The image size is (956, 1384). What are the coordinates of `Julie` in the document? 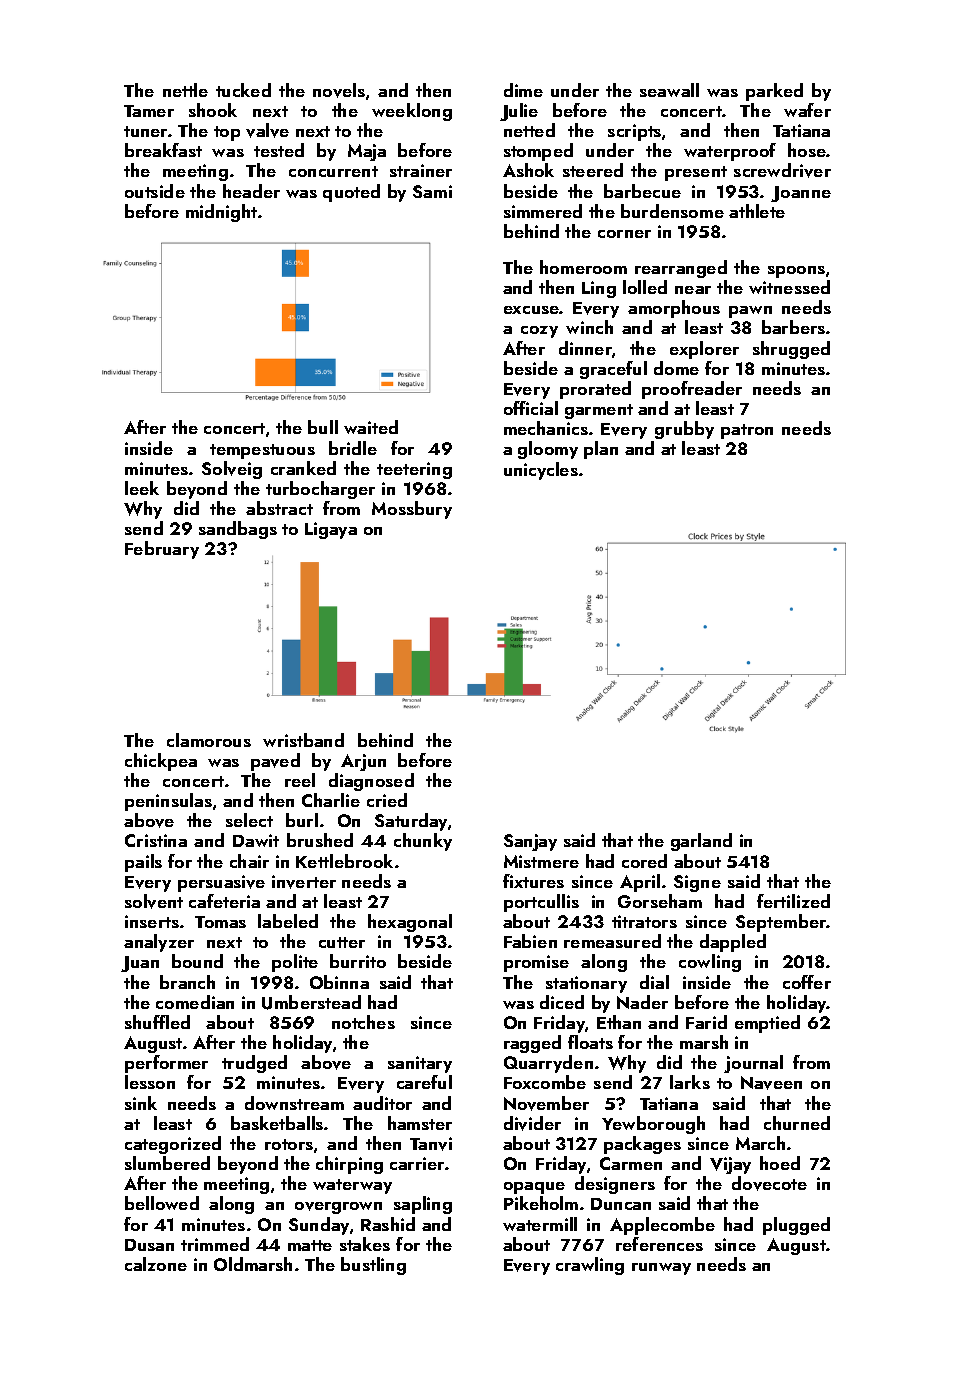 It's located at (519, 112).
